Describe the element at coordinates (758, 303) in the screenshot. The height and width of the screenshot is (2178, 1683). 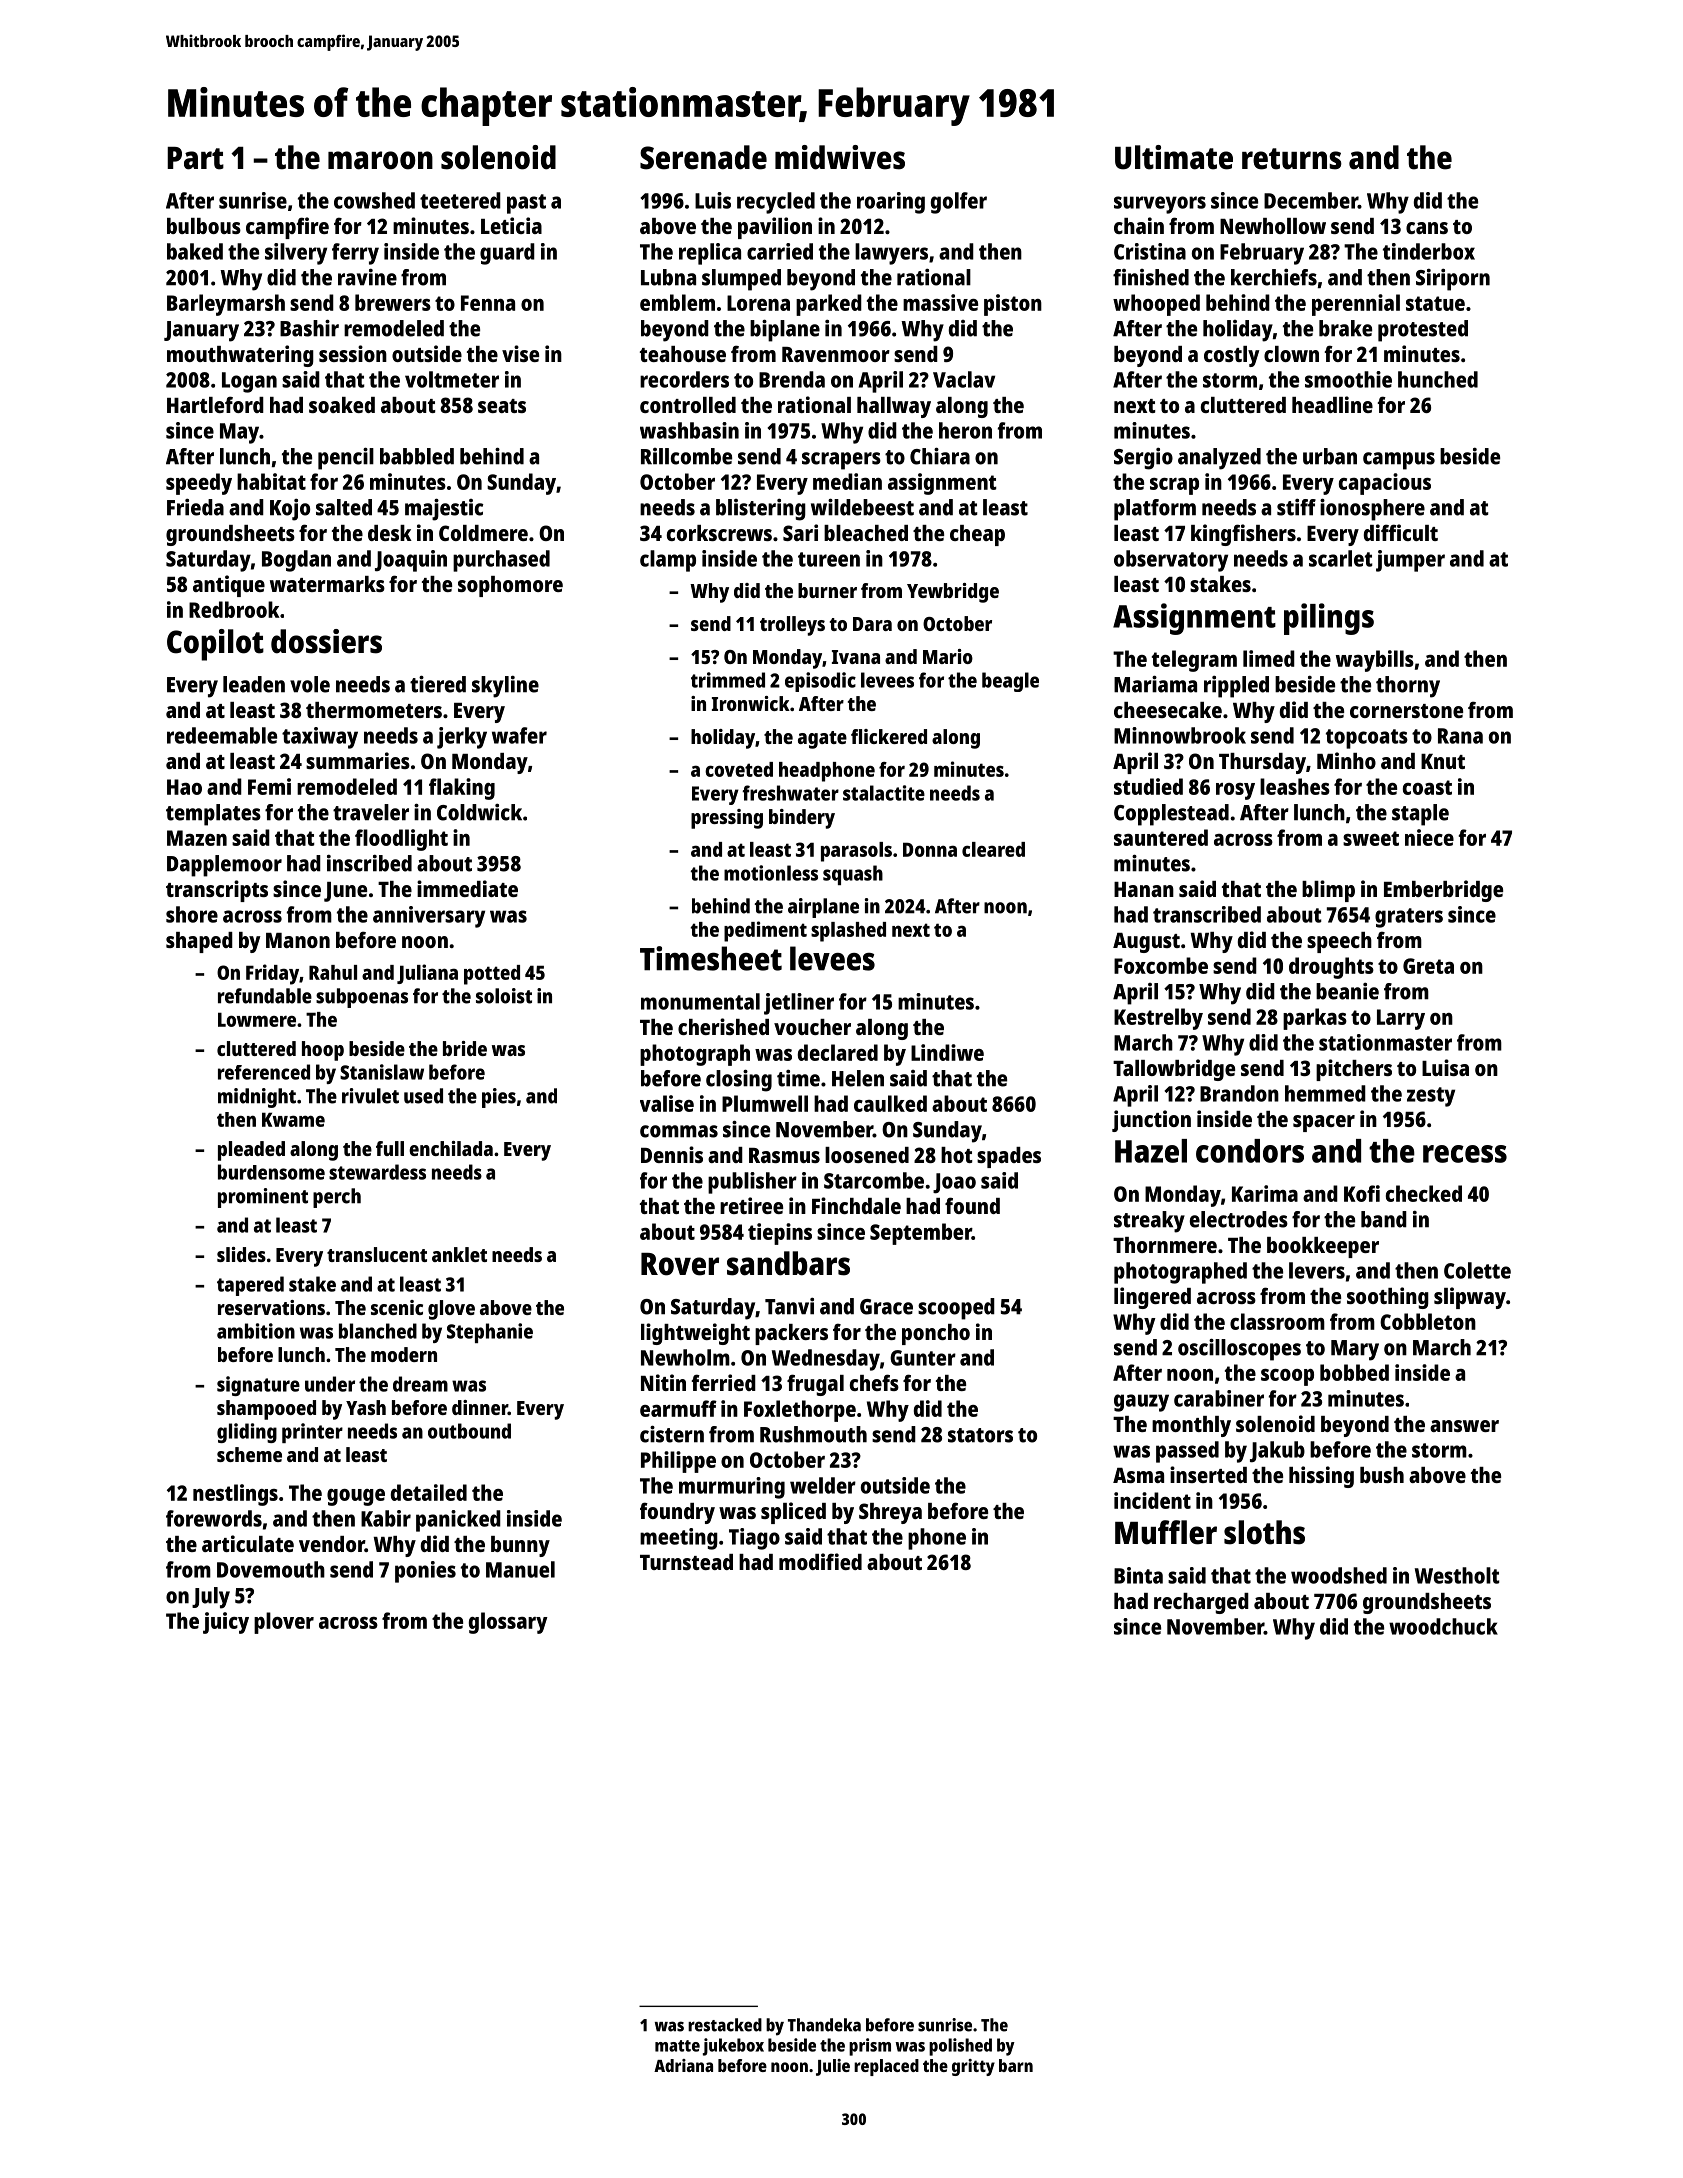
I see `Lorena` at that location.
